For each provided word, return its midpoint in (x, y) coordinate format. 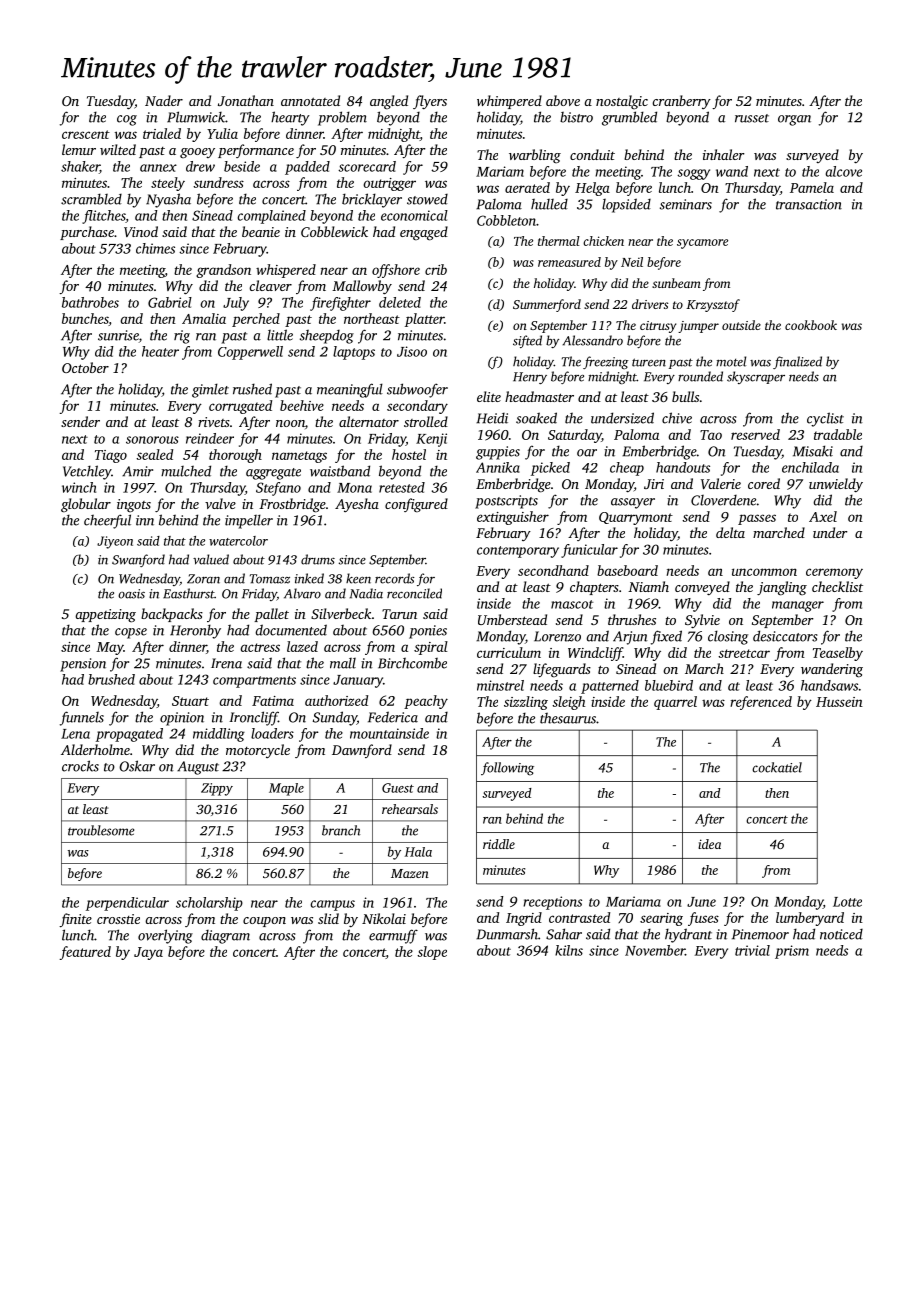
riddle (499, 844)
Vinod (141, 231)
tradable (838, 434)
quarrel (675, 703)
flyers (430, 102)
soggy (693, 174)
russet (752, 118)
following (507, 769)
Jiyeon (115, 542)
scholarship (209, 904)
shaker (80, 167)
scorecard (367, 166)
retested (402, 487)
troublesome (101, 830)
